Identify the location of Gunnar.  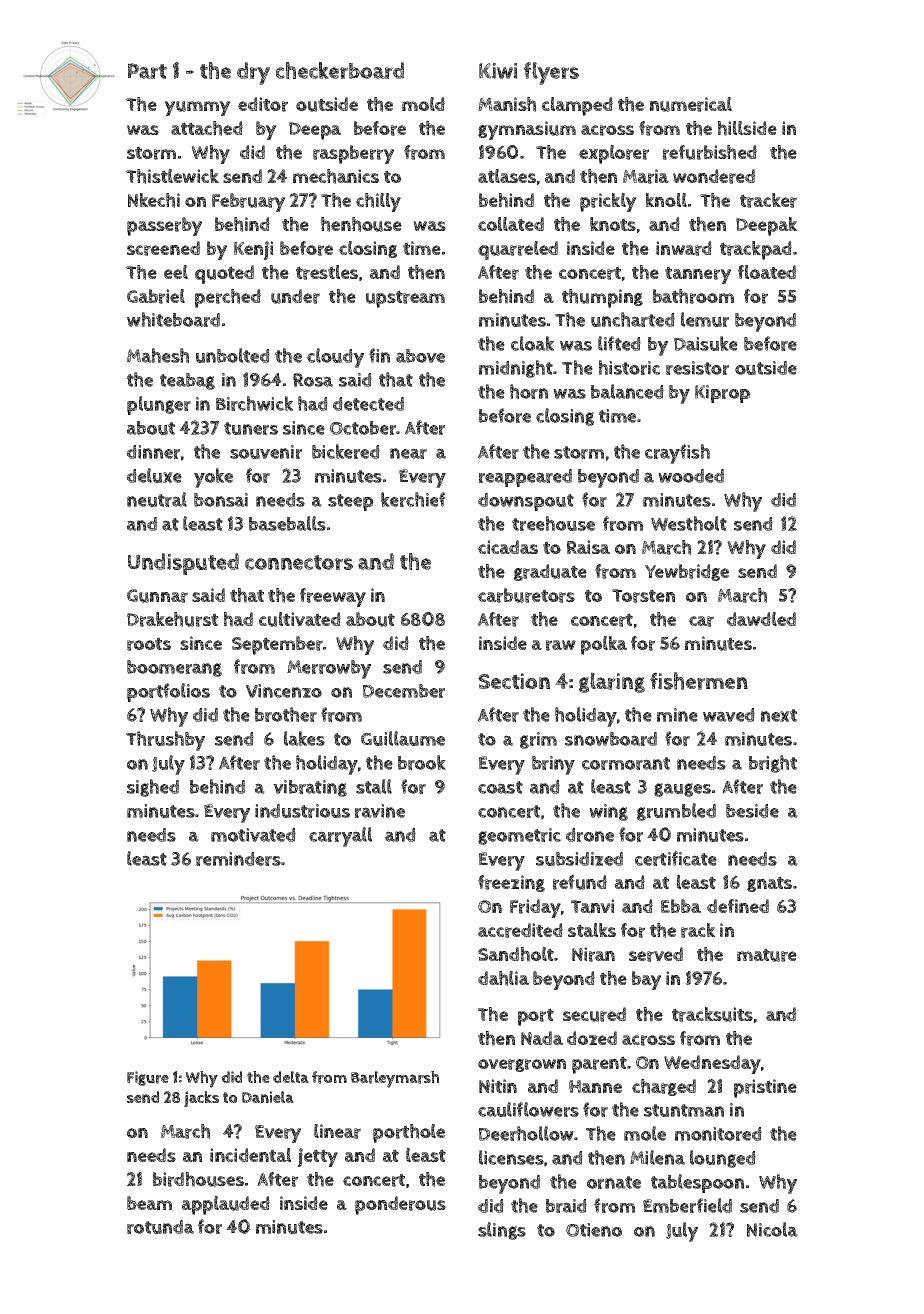
(157, 596).
